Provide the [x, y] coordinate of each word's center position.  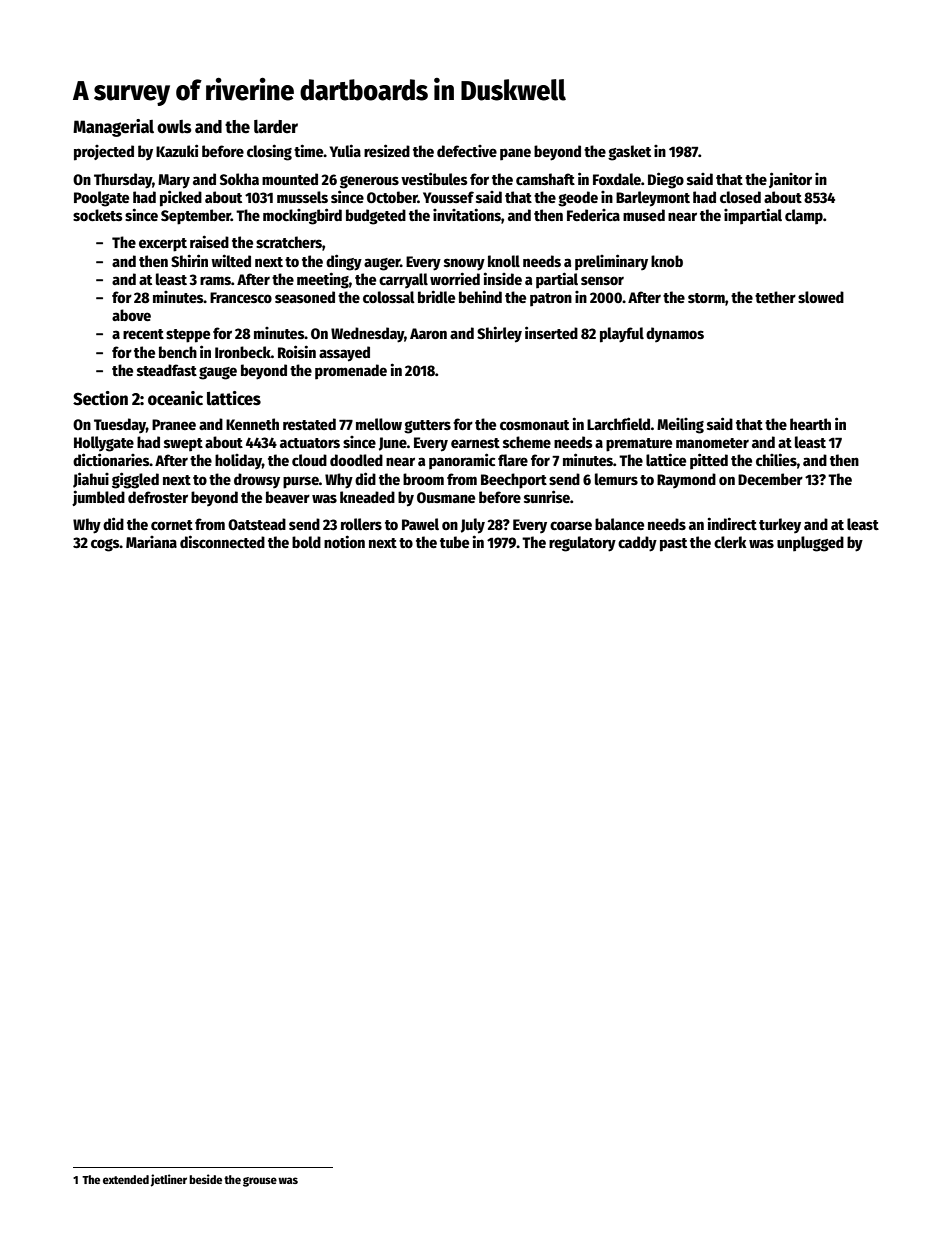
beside [205, 1179]
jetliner [169, 1180]
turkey [780, 525]
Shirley [499, 334]
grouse [260, 1182]
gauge [218, 373]
